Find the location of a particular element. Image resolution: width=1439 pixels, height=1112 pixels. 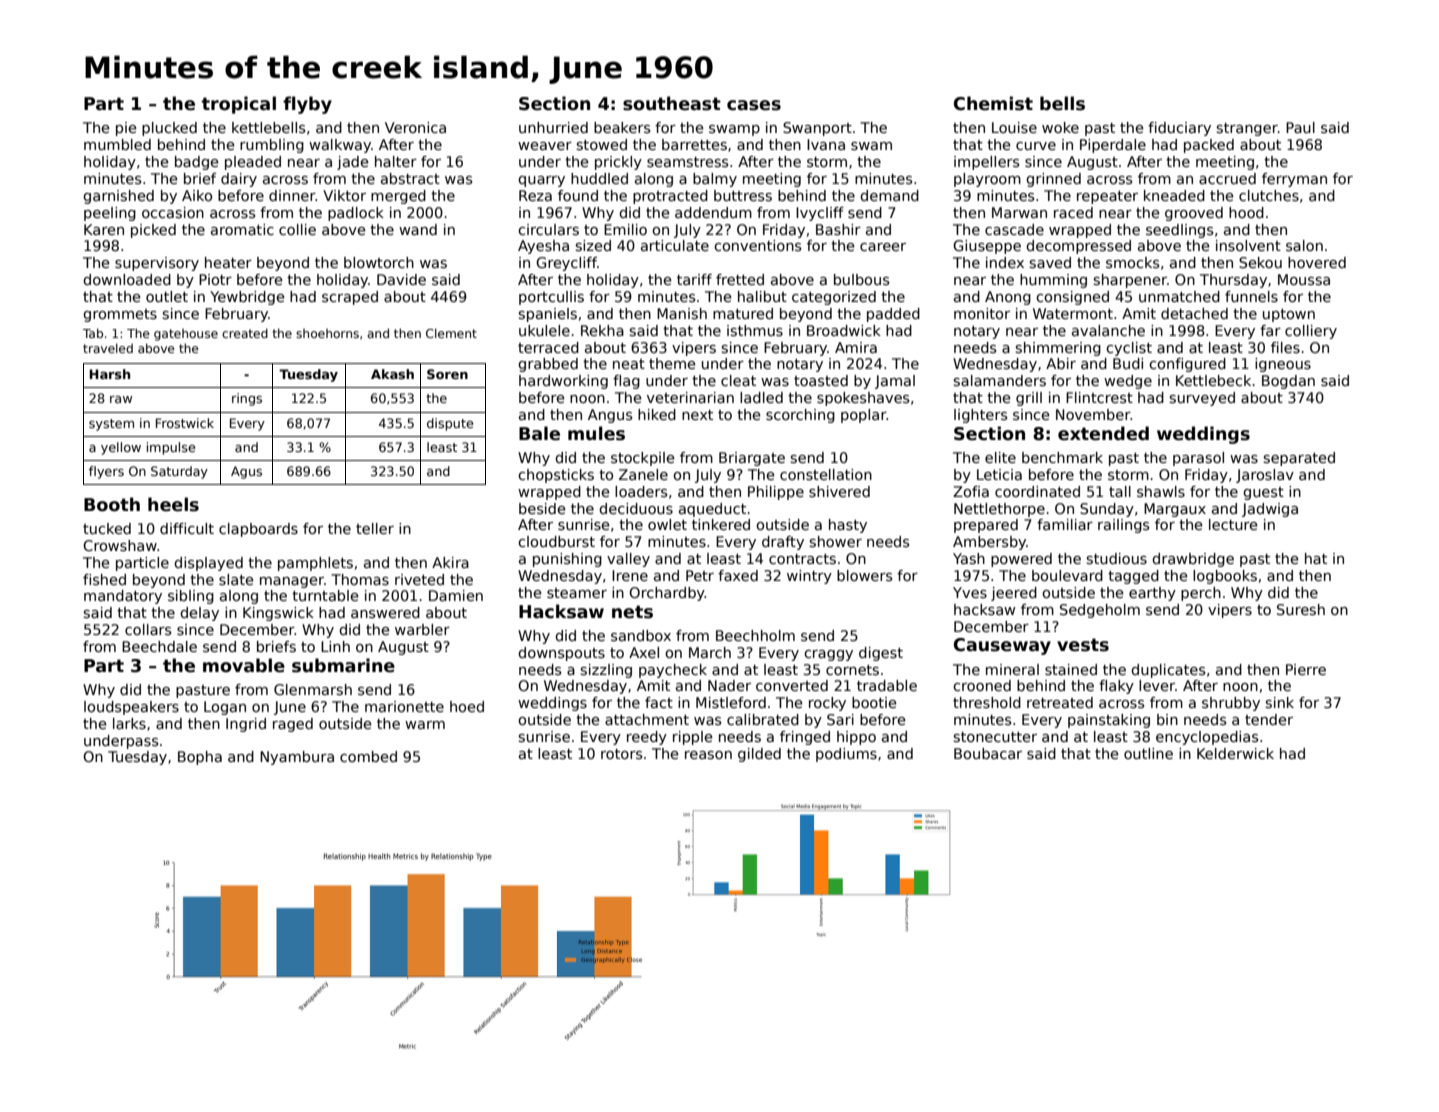

Paul is located at coordinates (1300, 127).
